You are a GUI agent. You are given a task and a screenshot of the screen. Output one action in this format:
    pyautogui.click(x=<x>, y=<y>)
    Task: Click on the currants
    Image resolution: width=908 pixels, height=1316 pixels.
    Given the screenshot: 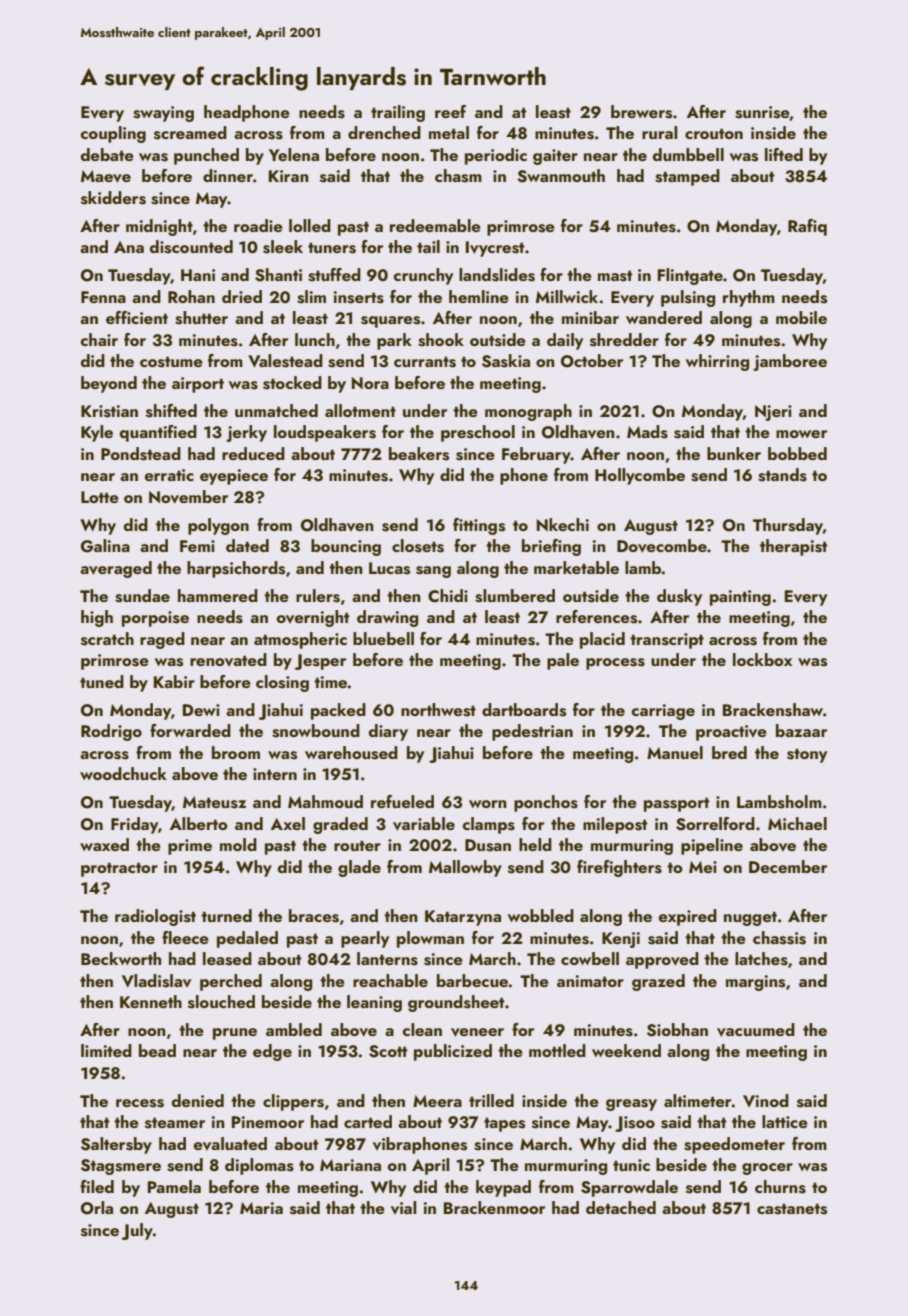 What is the action you would take?
    pyautogui.click(x=425, y=362)
